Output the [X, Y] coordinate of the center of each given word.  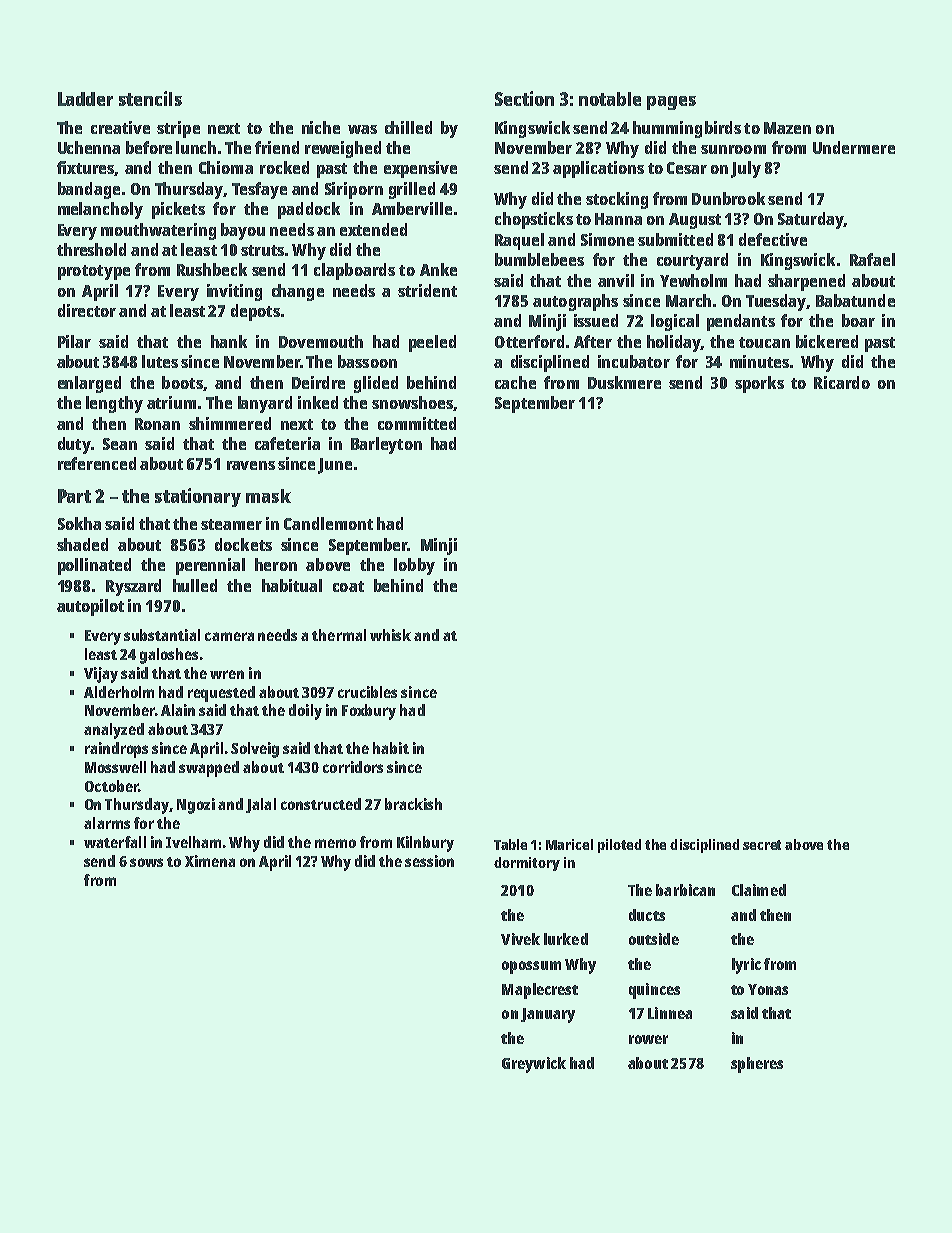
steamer [231, 524]
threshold [91, 249]
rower [648, 1039]
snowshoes [412, 402]
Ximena [210, 861]
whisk [390, 635]
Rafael [872, 259]
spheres [757, 1065]
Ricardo [842, 382]
